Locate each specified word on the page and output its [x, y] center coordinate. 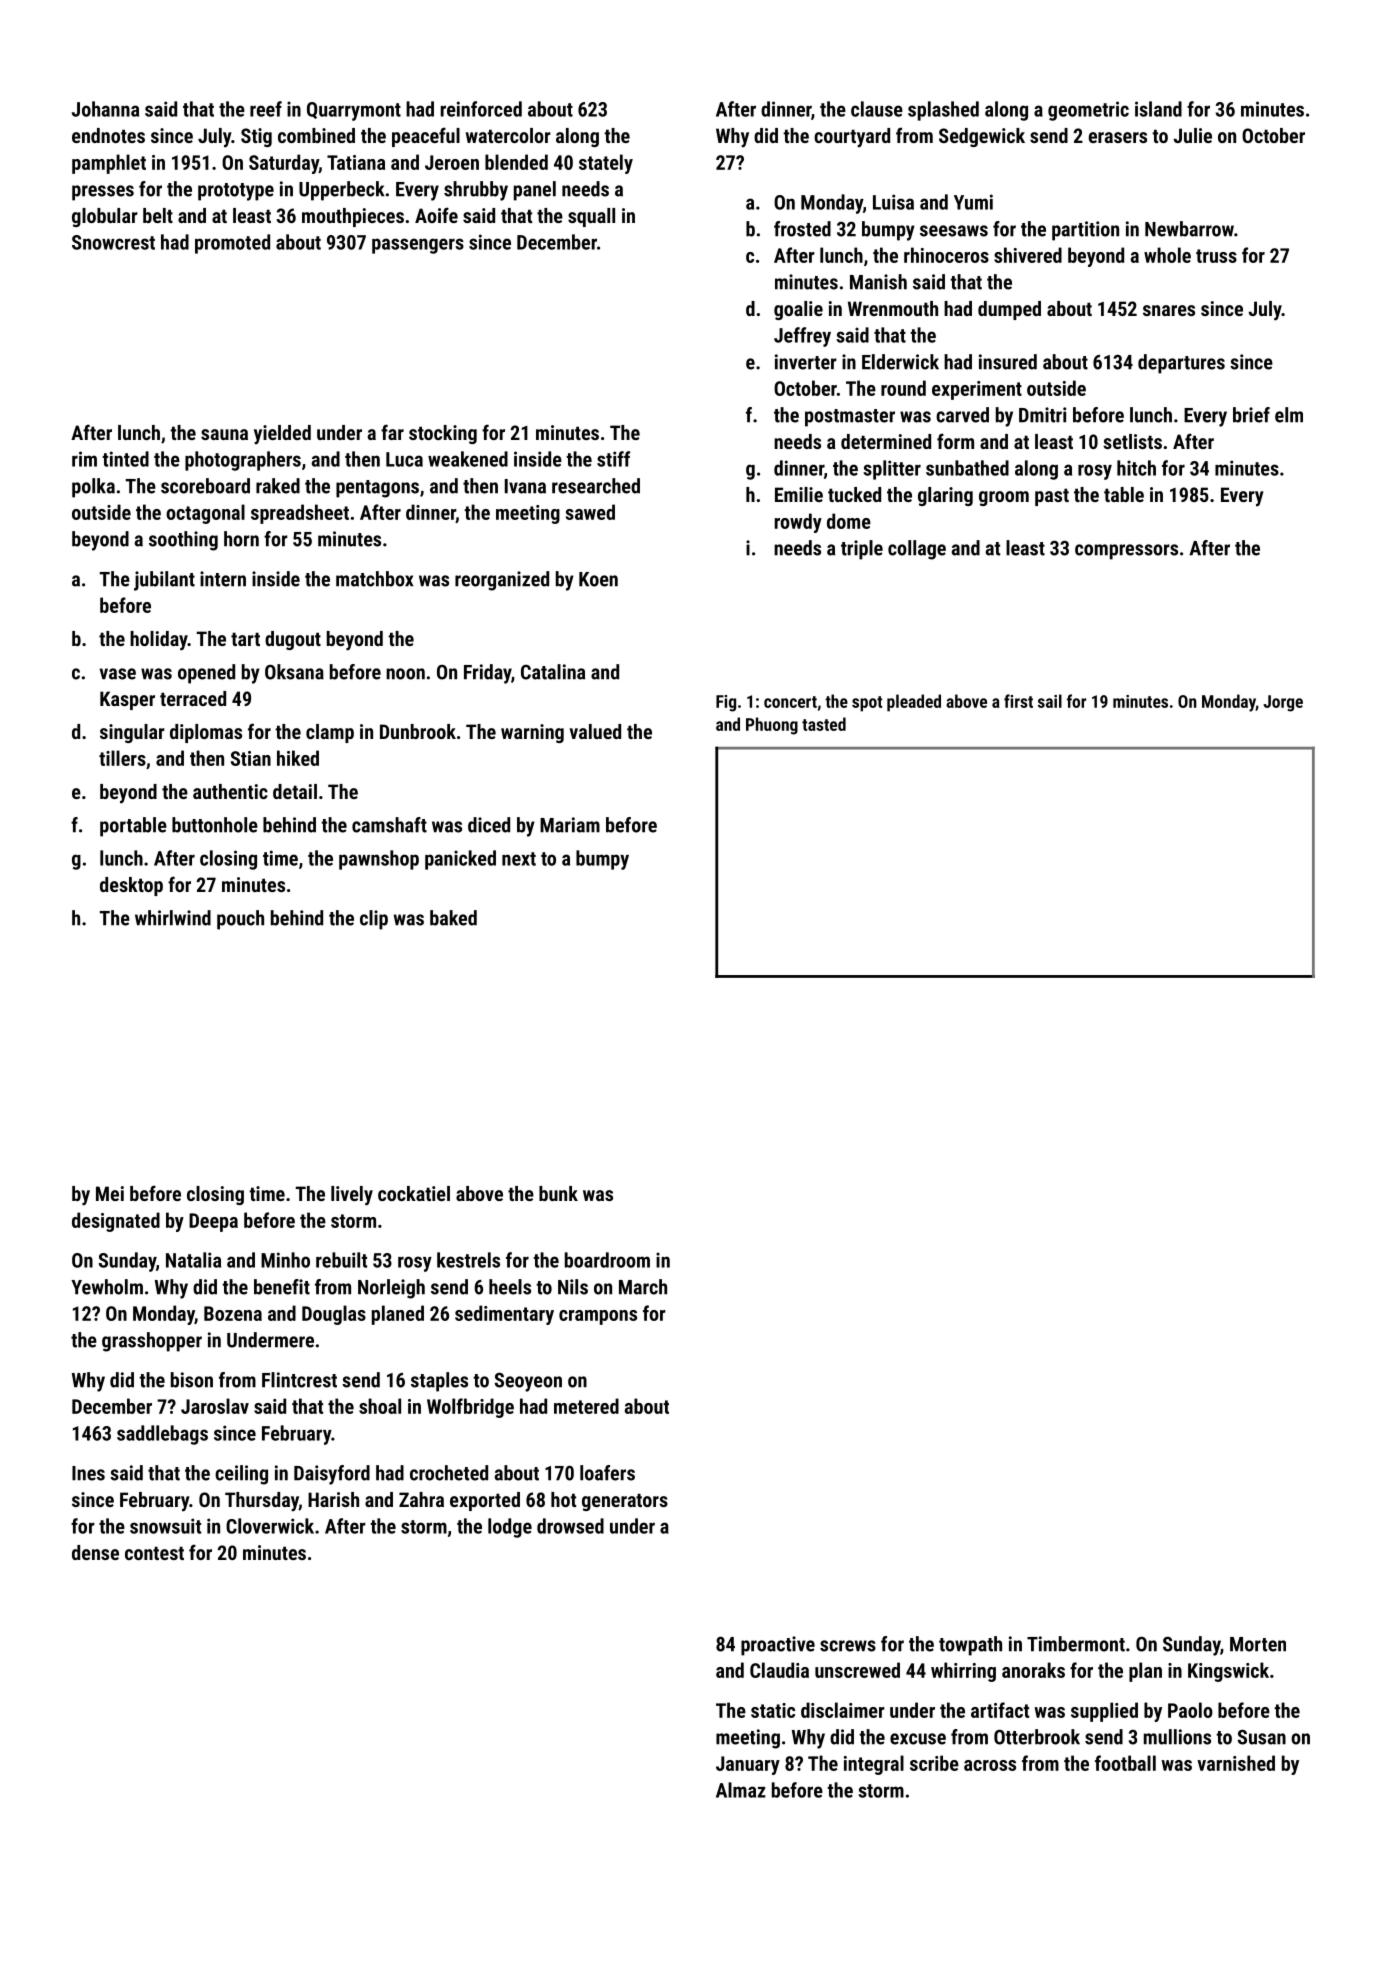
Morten [1258, 1644]
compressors [1126, 552]
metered [586, 1406]
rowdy [798, 523]
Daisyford [332, 1475]
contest [154, 1553]
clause [877, 109]
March [643, 1287]
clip [374, 920]
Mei [110, 1193]
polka [93, 488]
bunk [558, 1193]
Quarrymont [354, 111]
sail [1050, 701]
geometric [1088, 111]
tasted [824, 724]
